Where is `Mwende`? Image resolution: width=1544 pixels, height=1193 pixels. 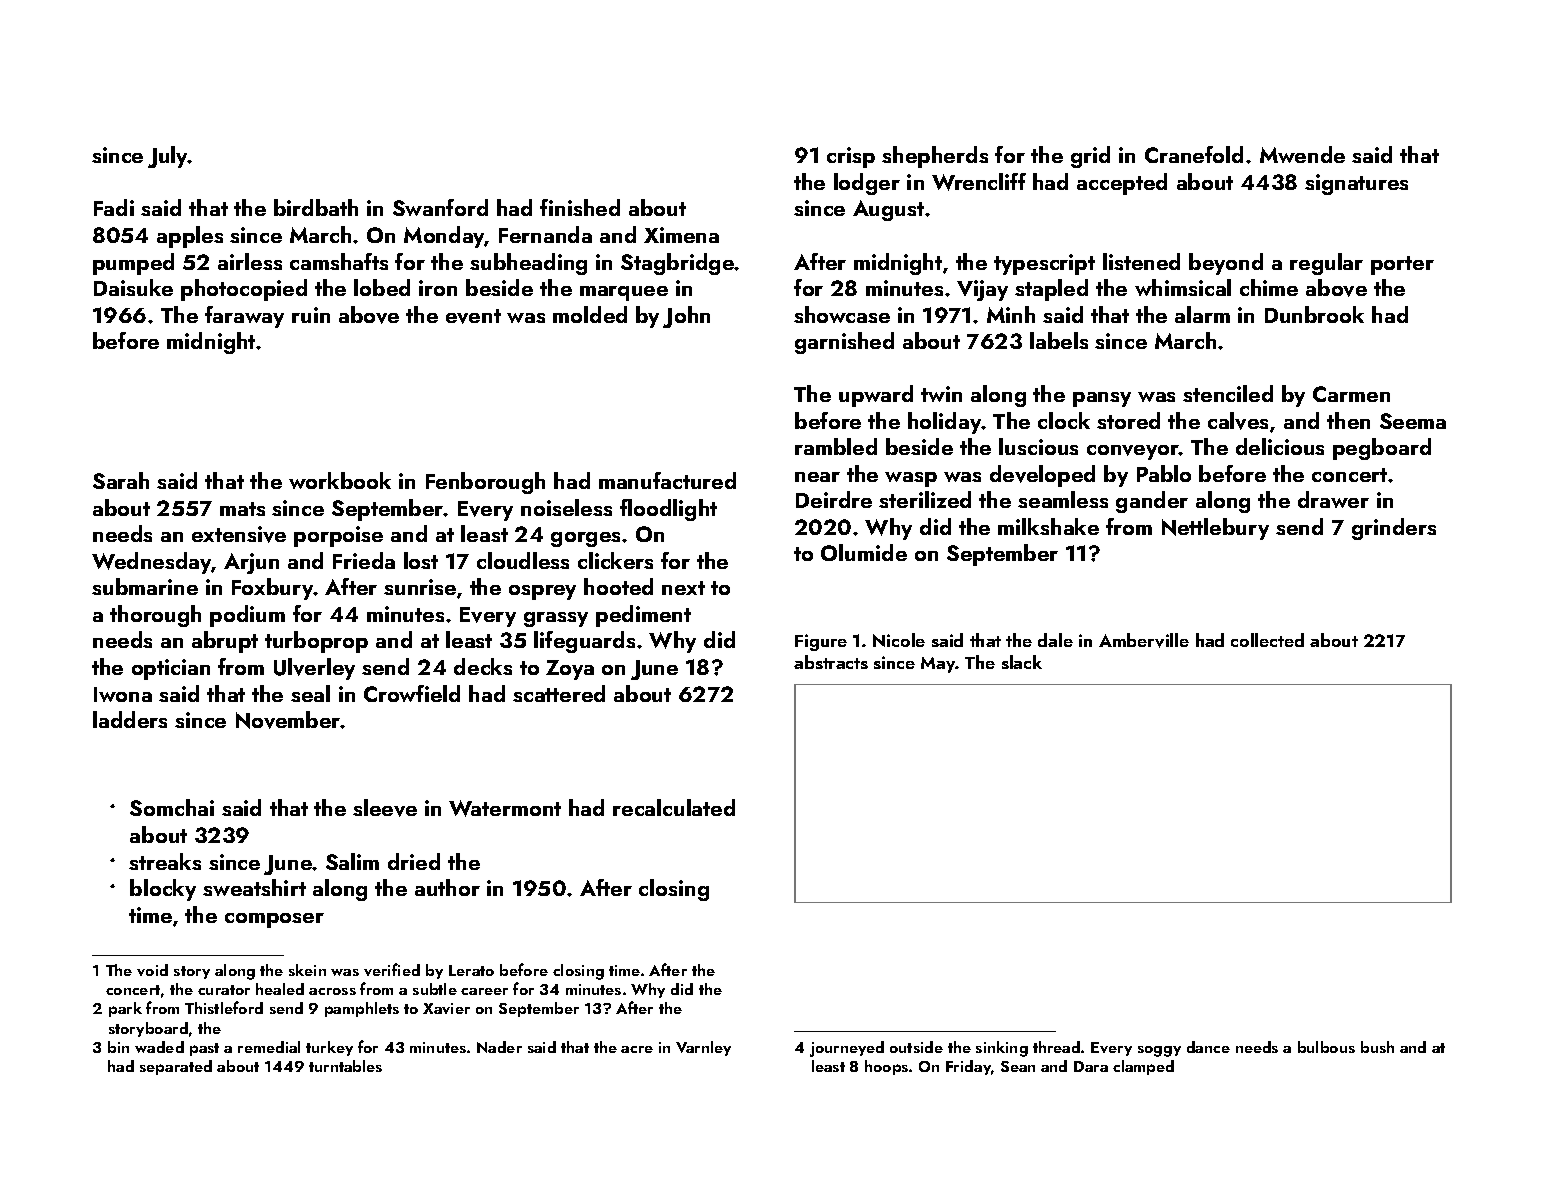
Mwende is located at coordinates (1302, 154).
